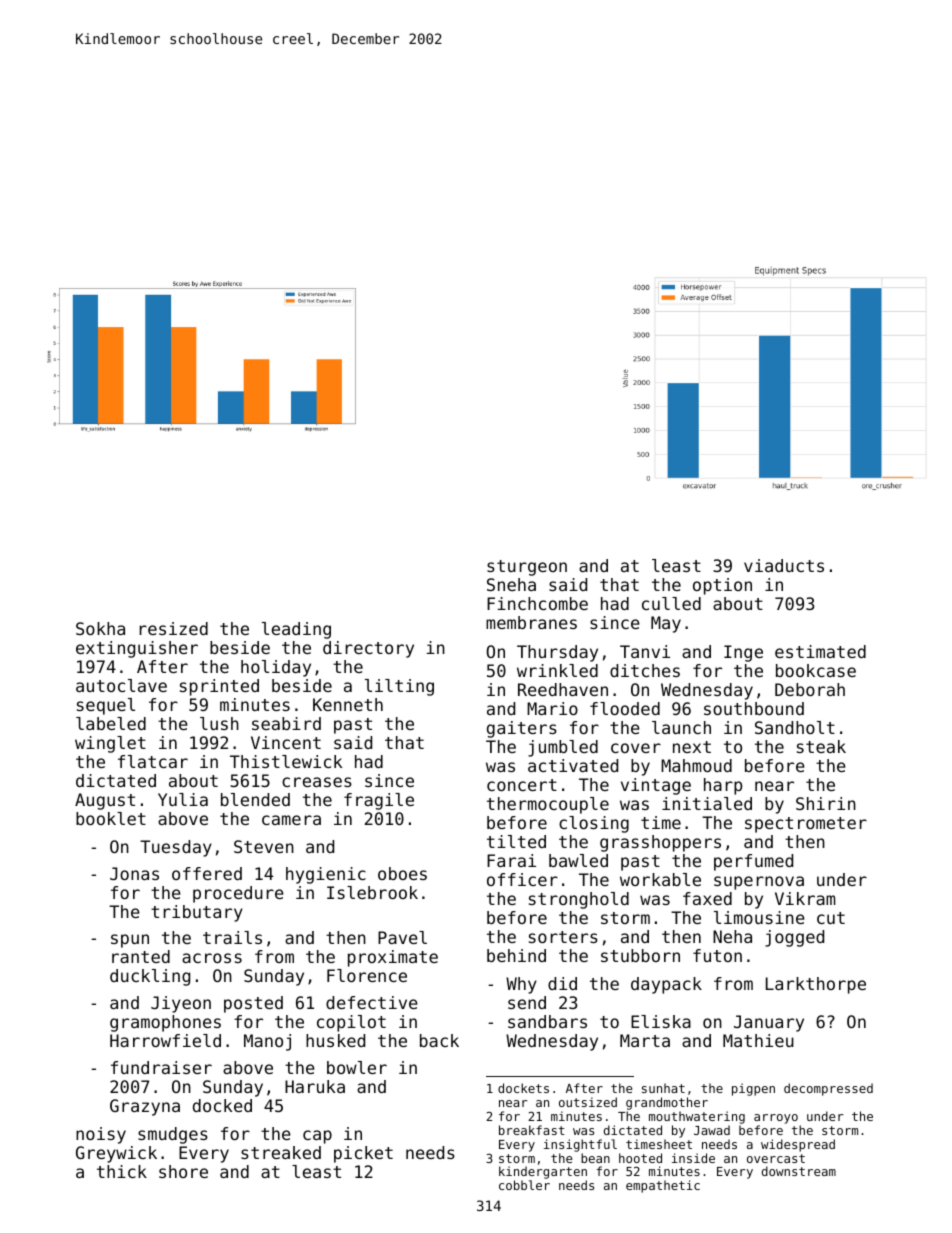  Describe the element at coordinates (805, 898) in the screenshot. I see `Vikram` at that location.
